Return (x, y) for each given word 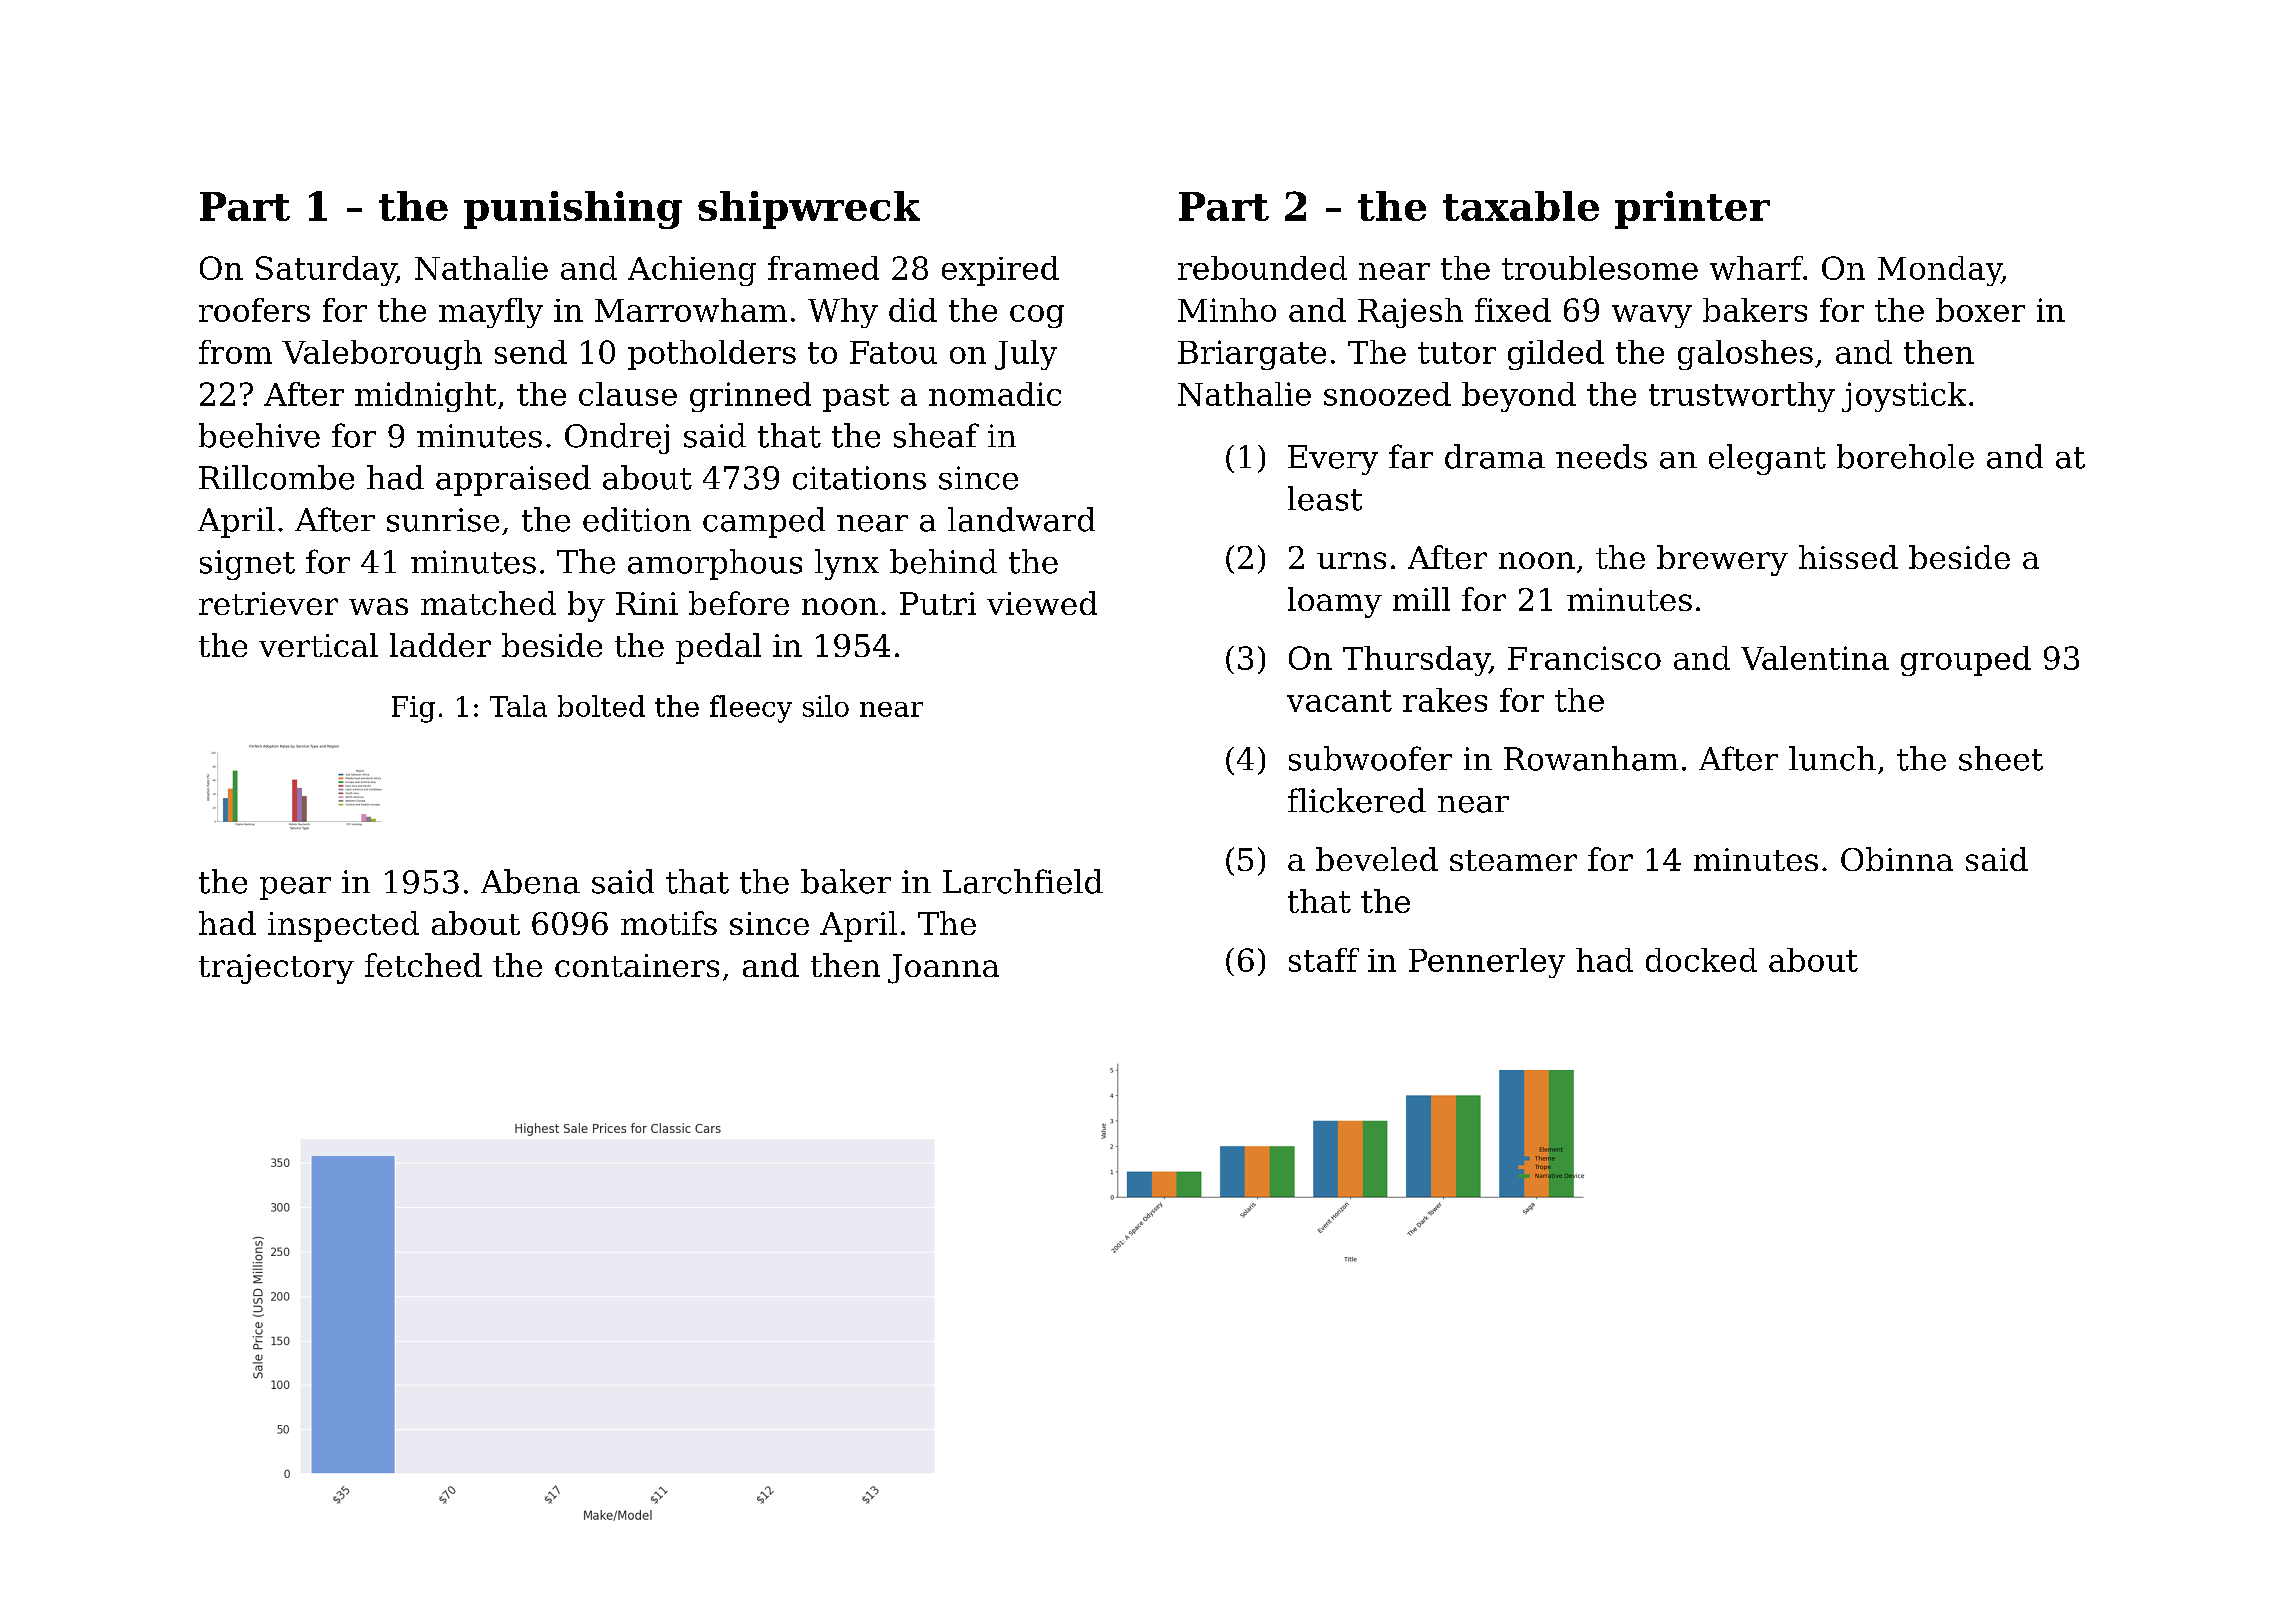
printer (1692, 210)
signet (247, 565)
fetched (423, 965)
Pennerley (1487, 963)
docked (1701, 960)
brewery (1722, 560)
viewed (1042, 603)
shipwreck (809, 210)
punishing (573, 210)
